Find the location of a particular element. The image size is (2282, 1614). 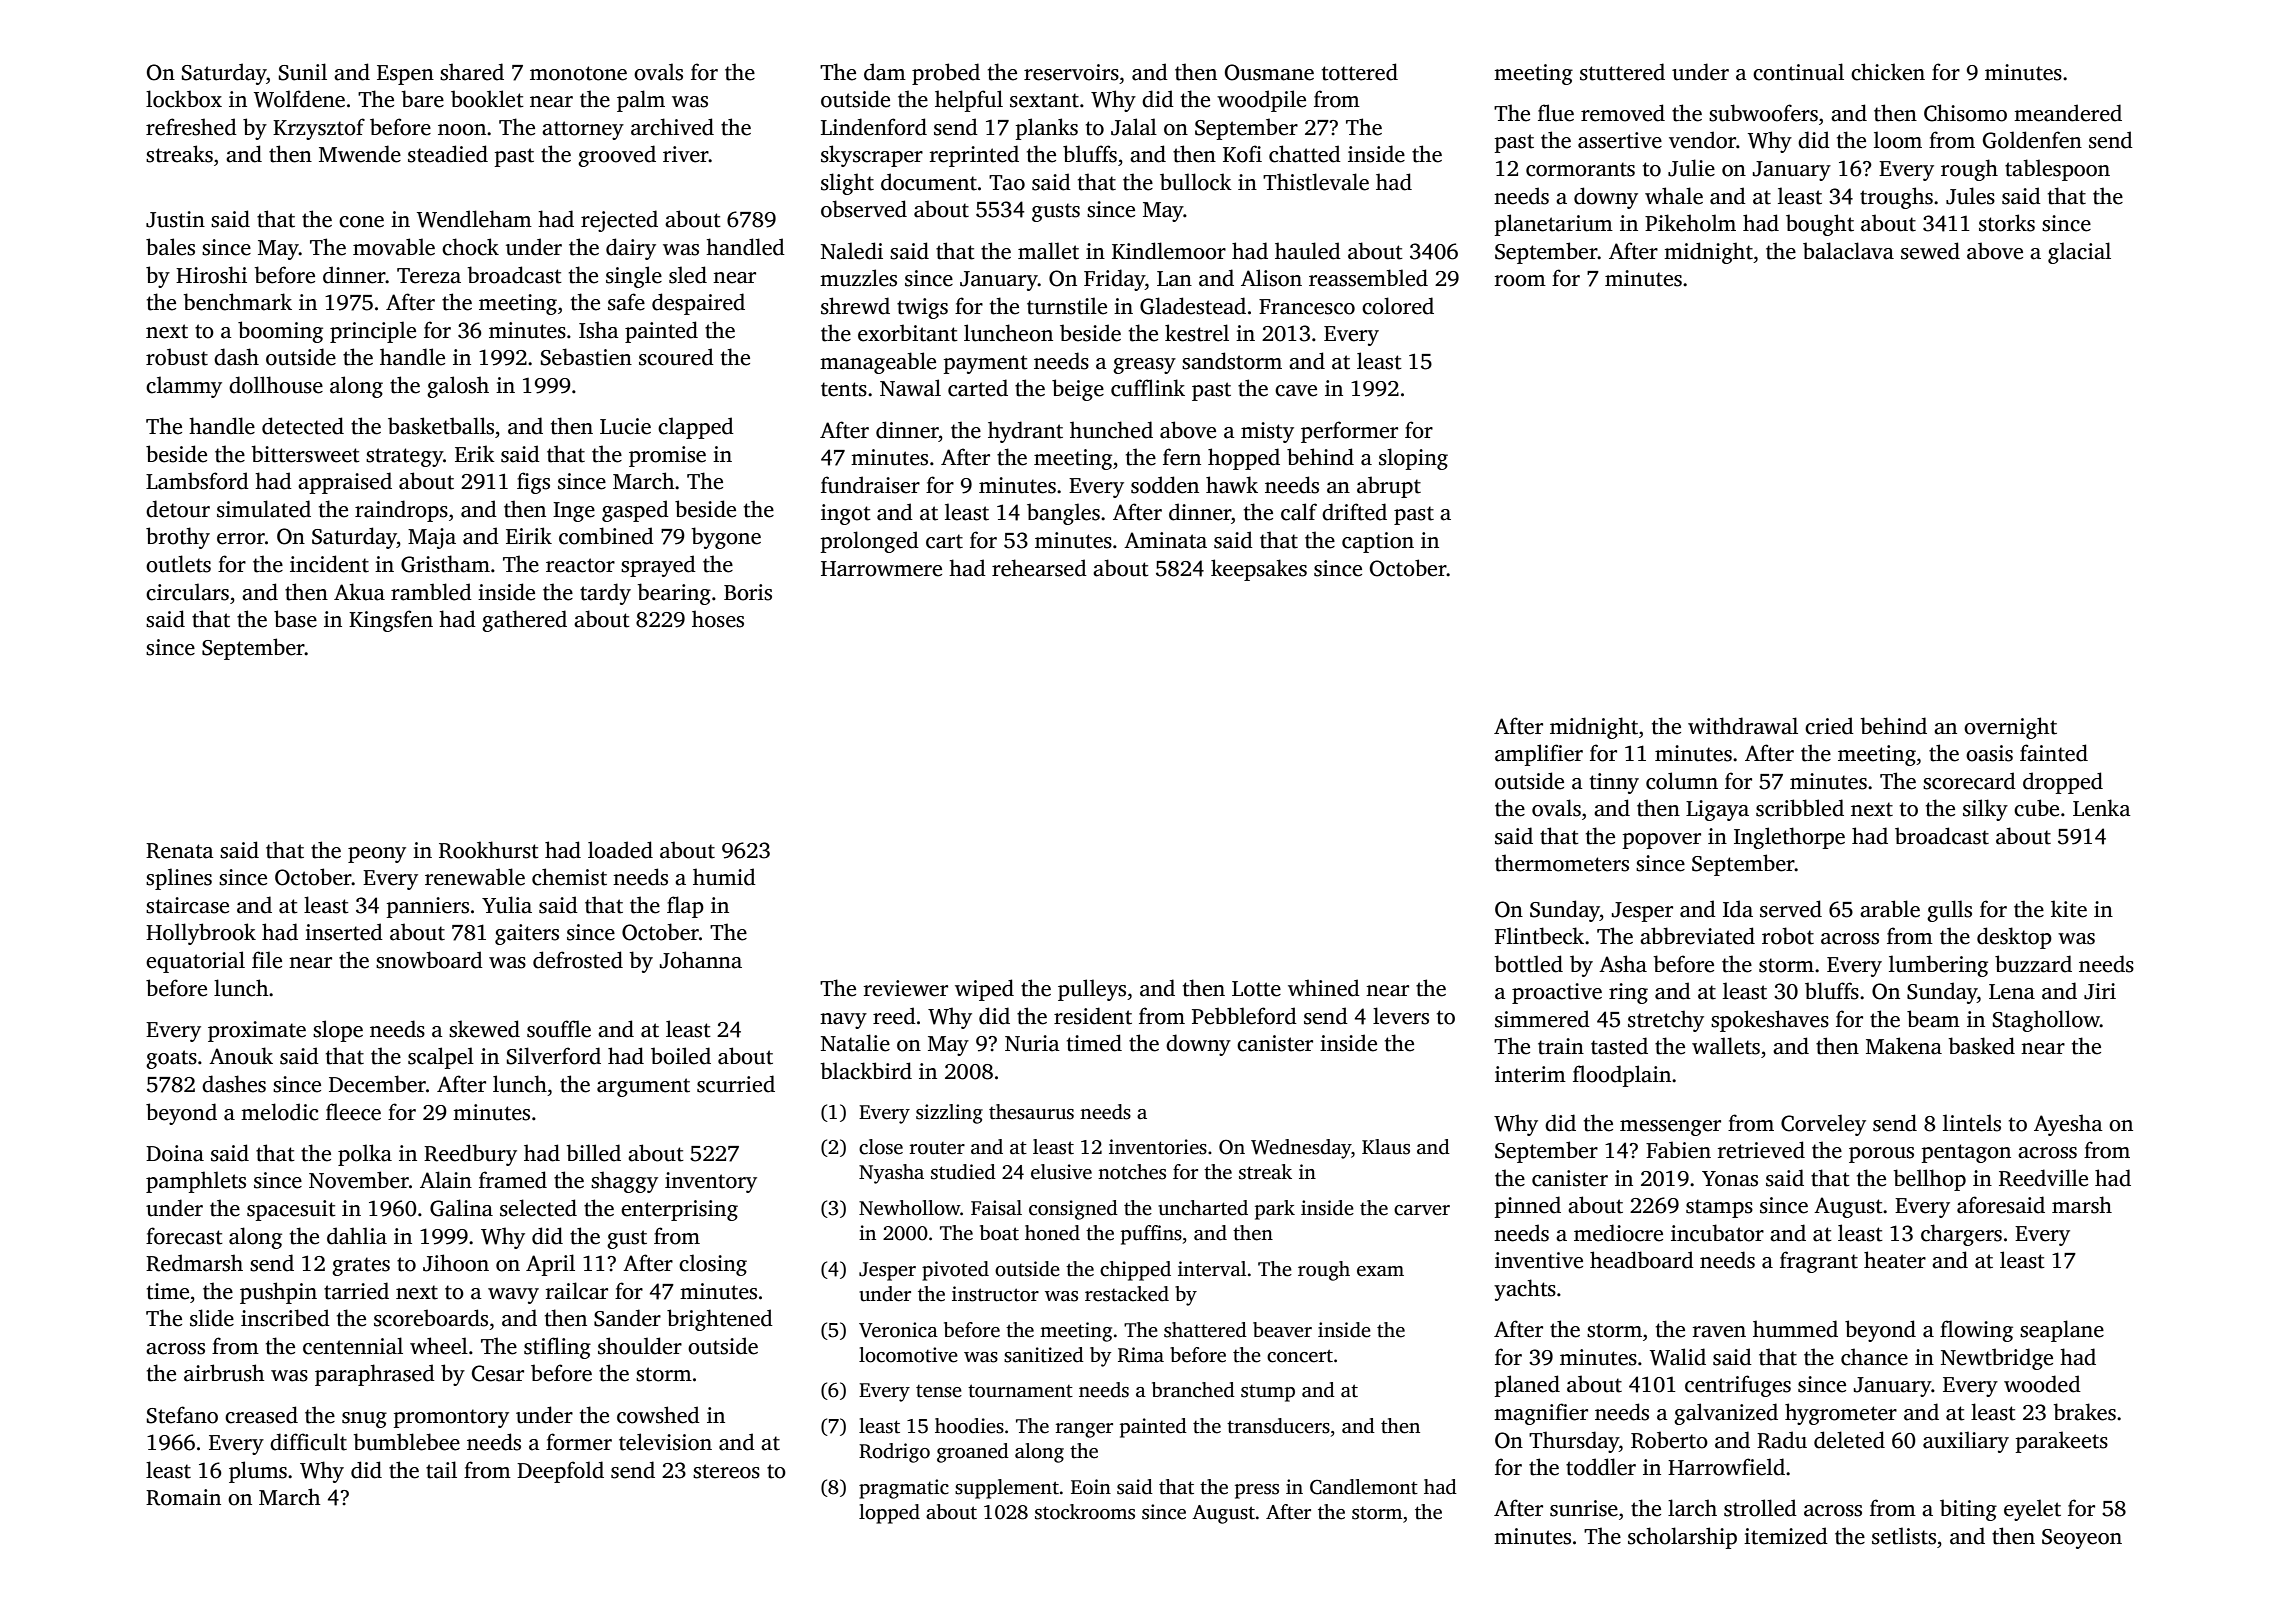

overnight is located at coordinates (2010, 728).
